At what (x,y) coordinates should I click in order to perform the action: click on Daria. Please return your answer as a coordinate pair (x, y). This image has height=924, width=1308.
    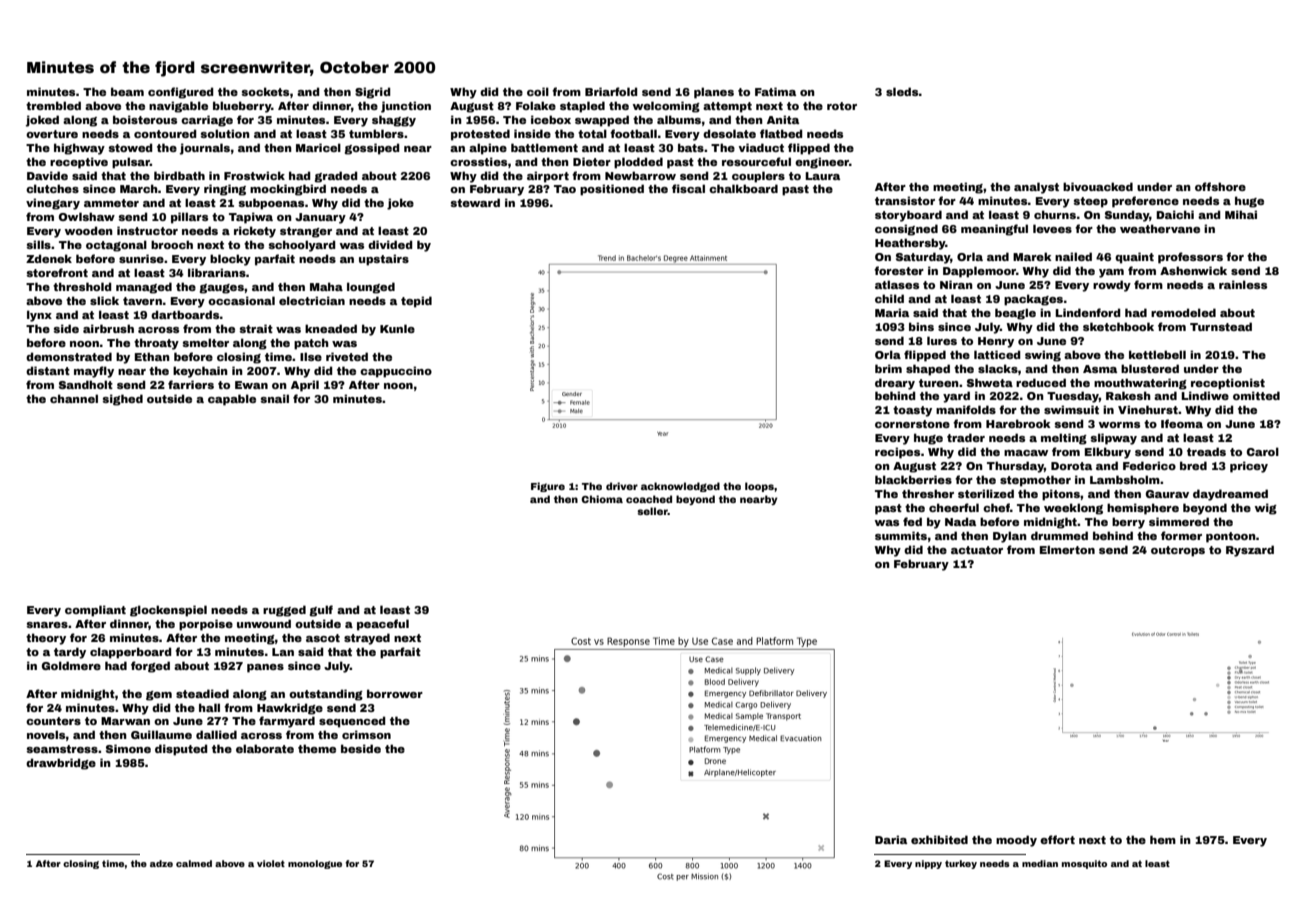
    Looking at the image, I should click on (891, 839).
